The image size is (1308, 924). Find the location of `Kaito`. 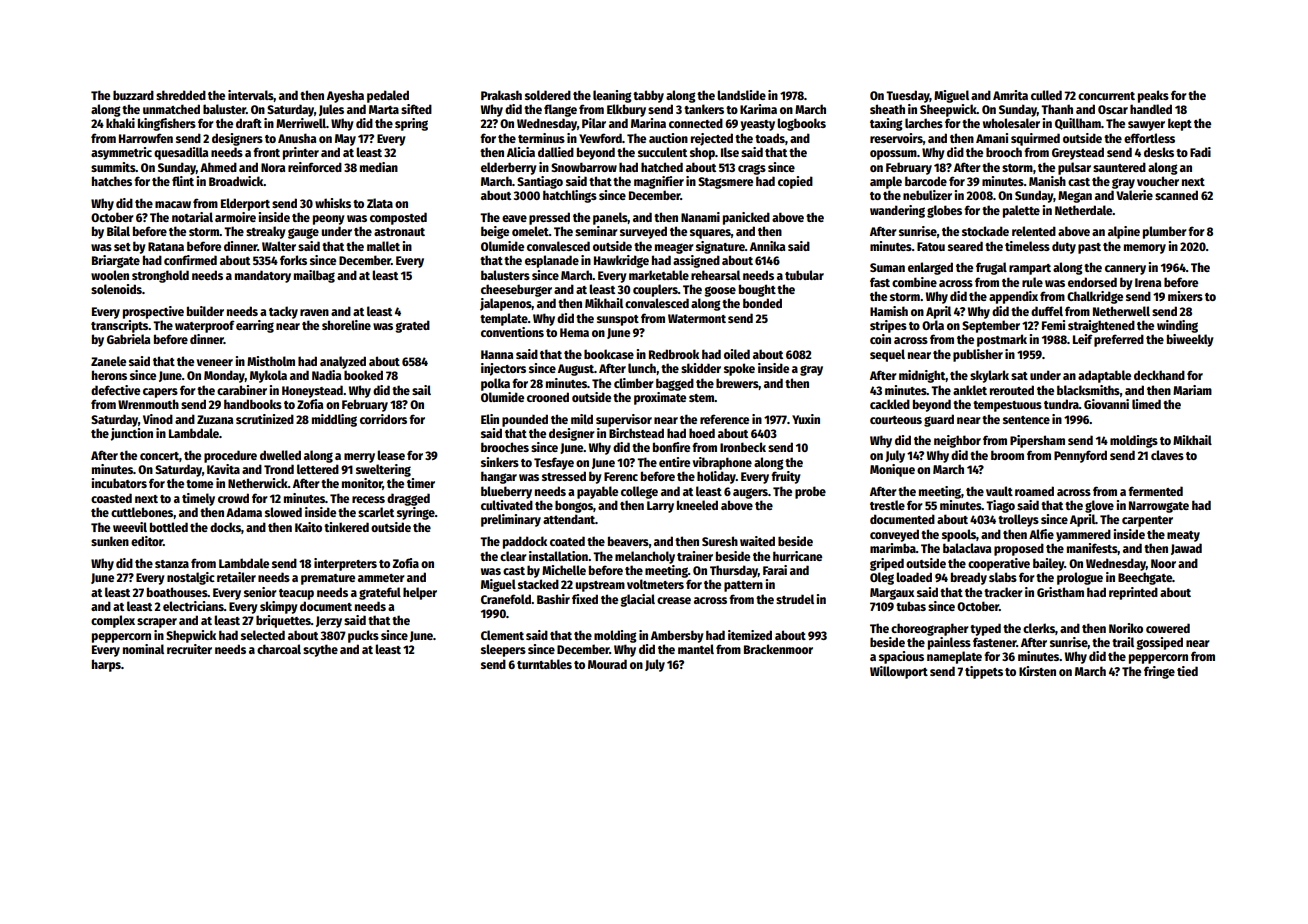

Kaito is located at coordinates (308, 527).
